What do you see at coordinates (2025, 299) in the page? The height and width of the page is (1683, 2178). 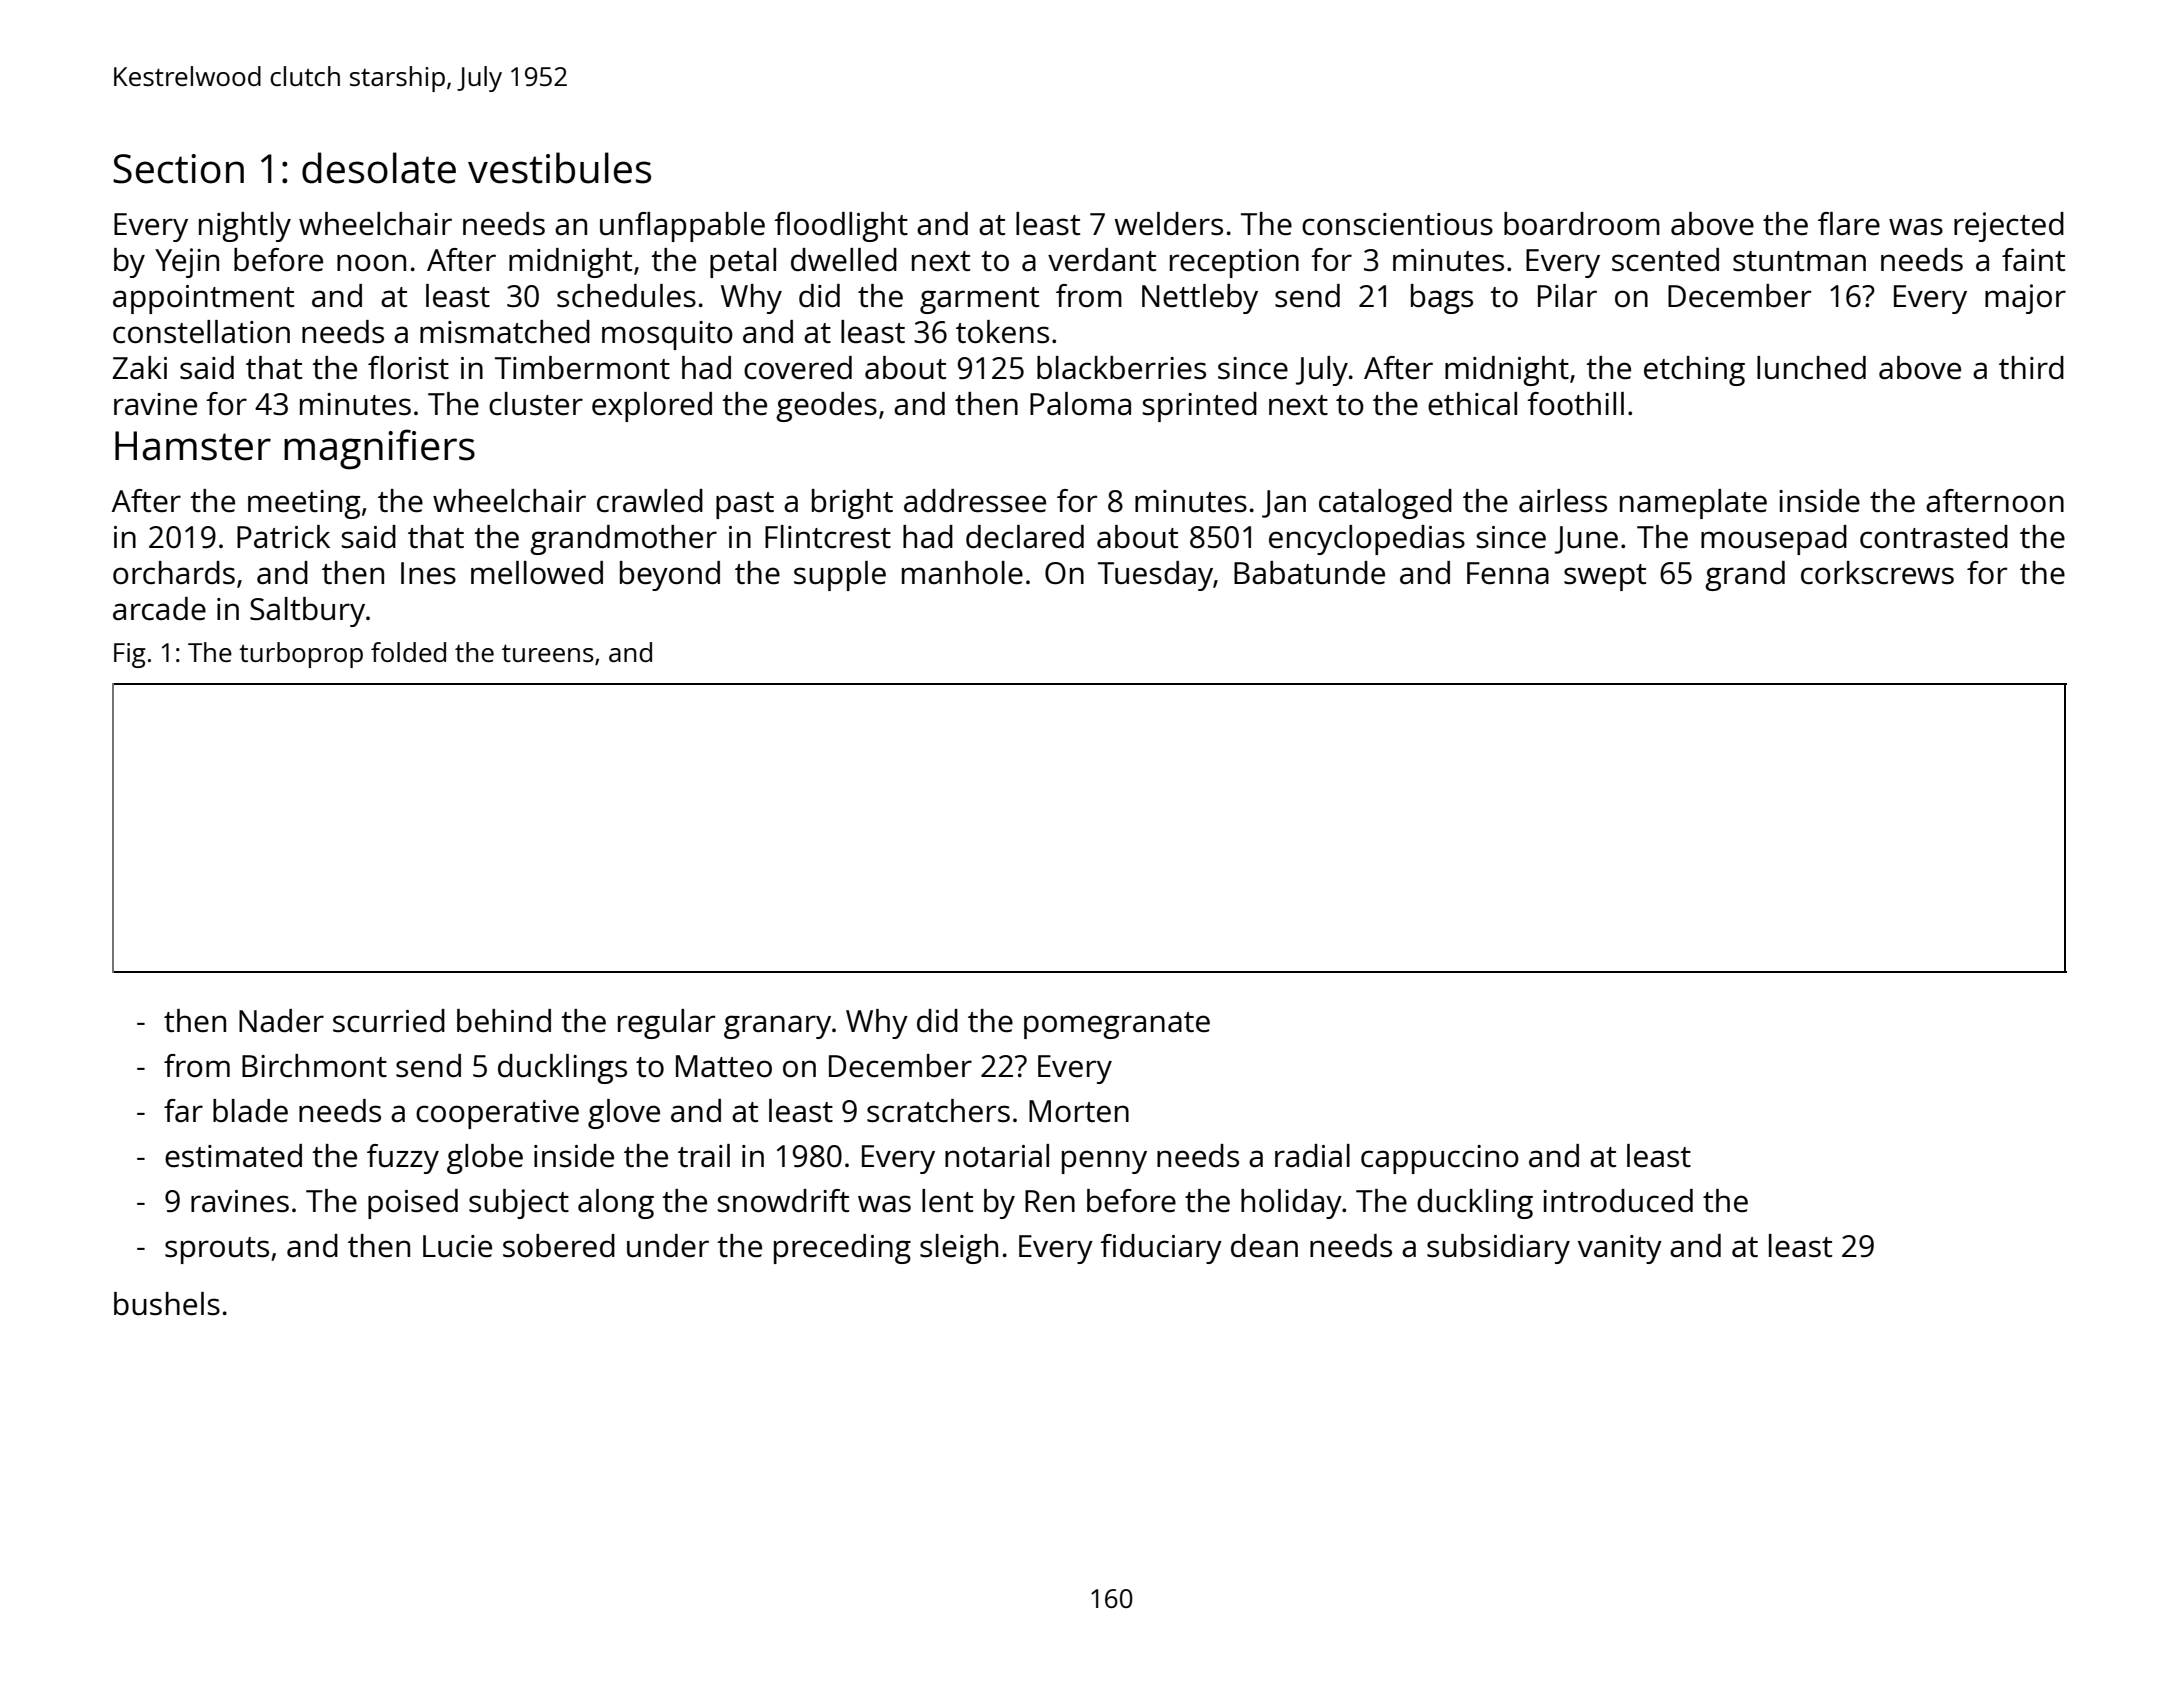 I see `major` at bounding box center [2025, 299].
